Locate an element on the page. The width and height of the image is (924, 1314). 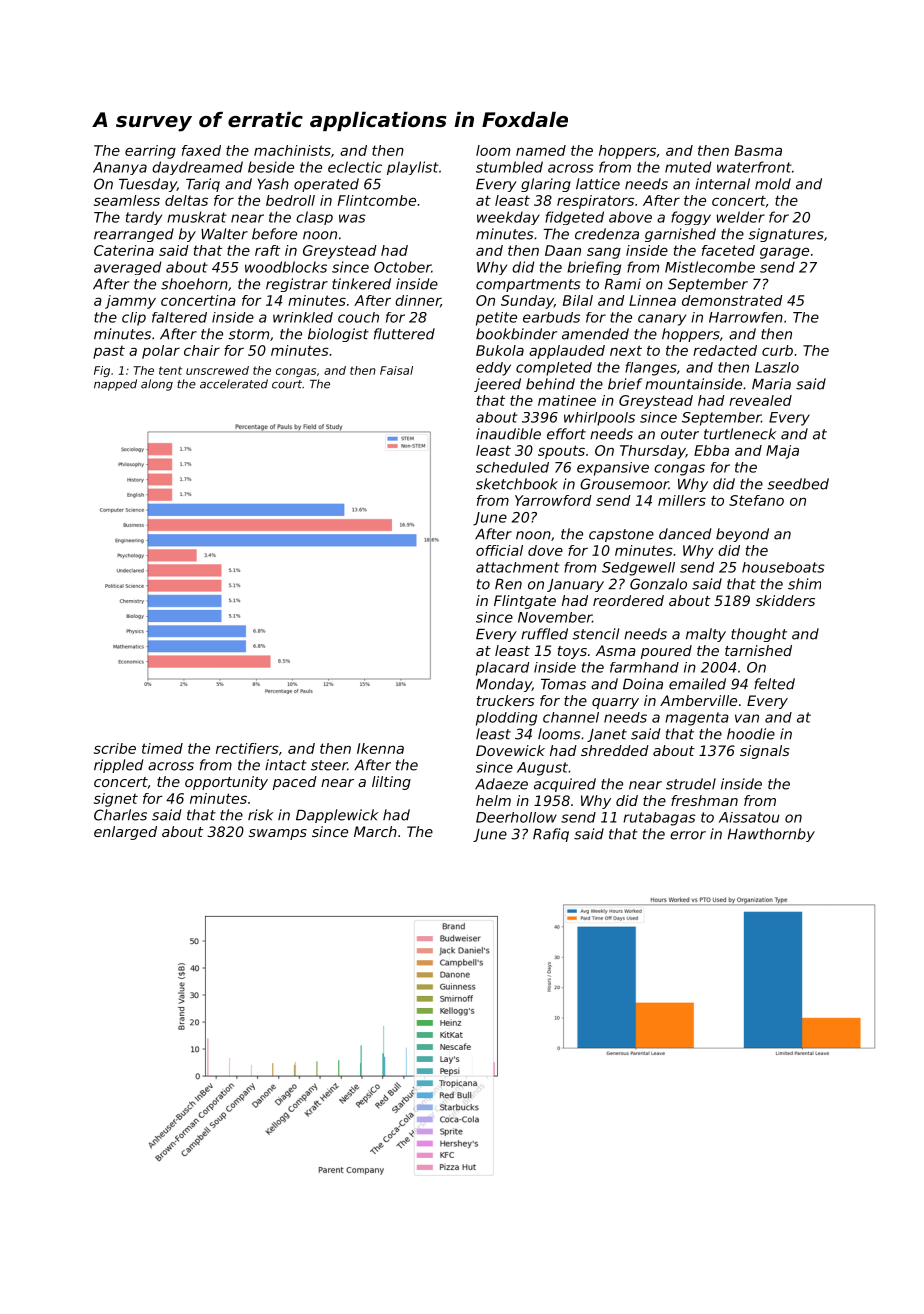
houseboats is located at coordinates (783, 567).
